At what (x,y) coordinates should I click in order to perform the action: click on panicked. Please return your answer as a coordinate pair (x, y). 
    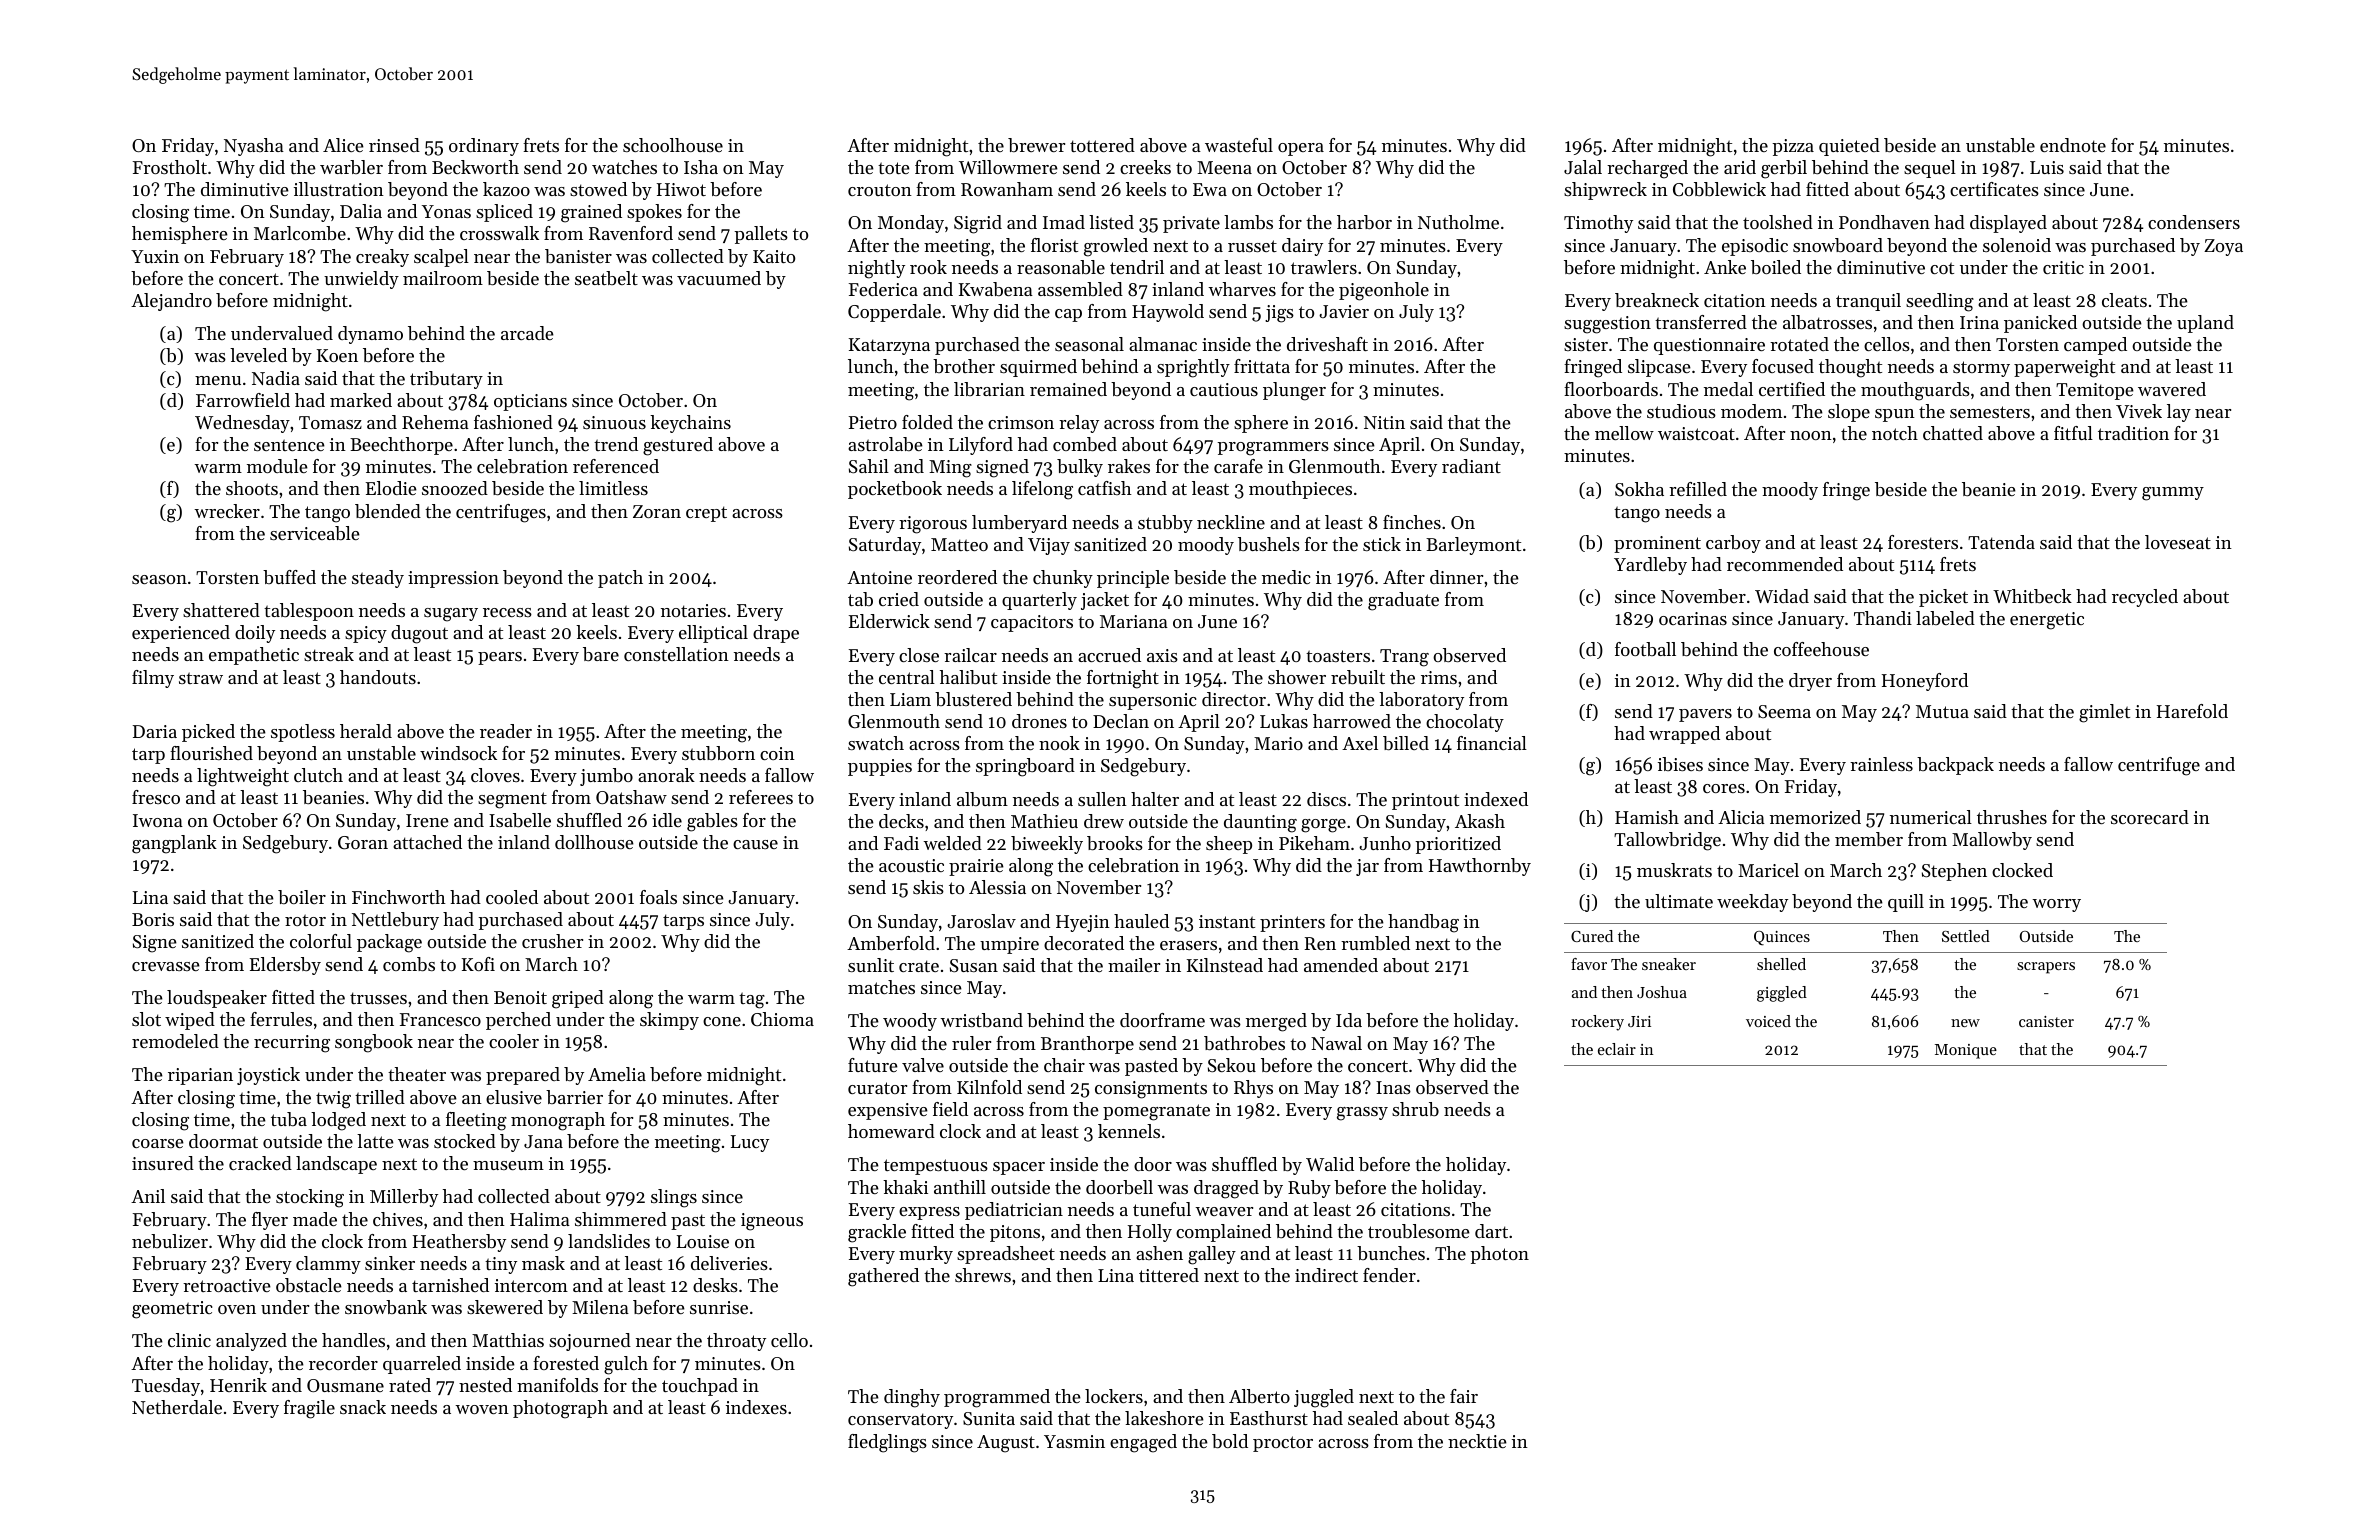
    Looking at the image, I should click on (2040, 324).
